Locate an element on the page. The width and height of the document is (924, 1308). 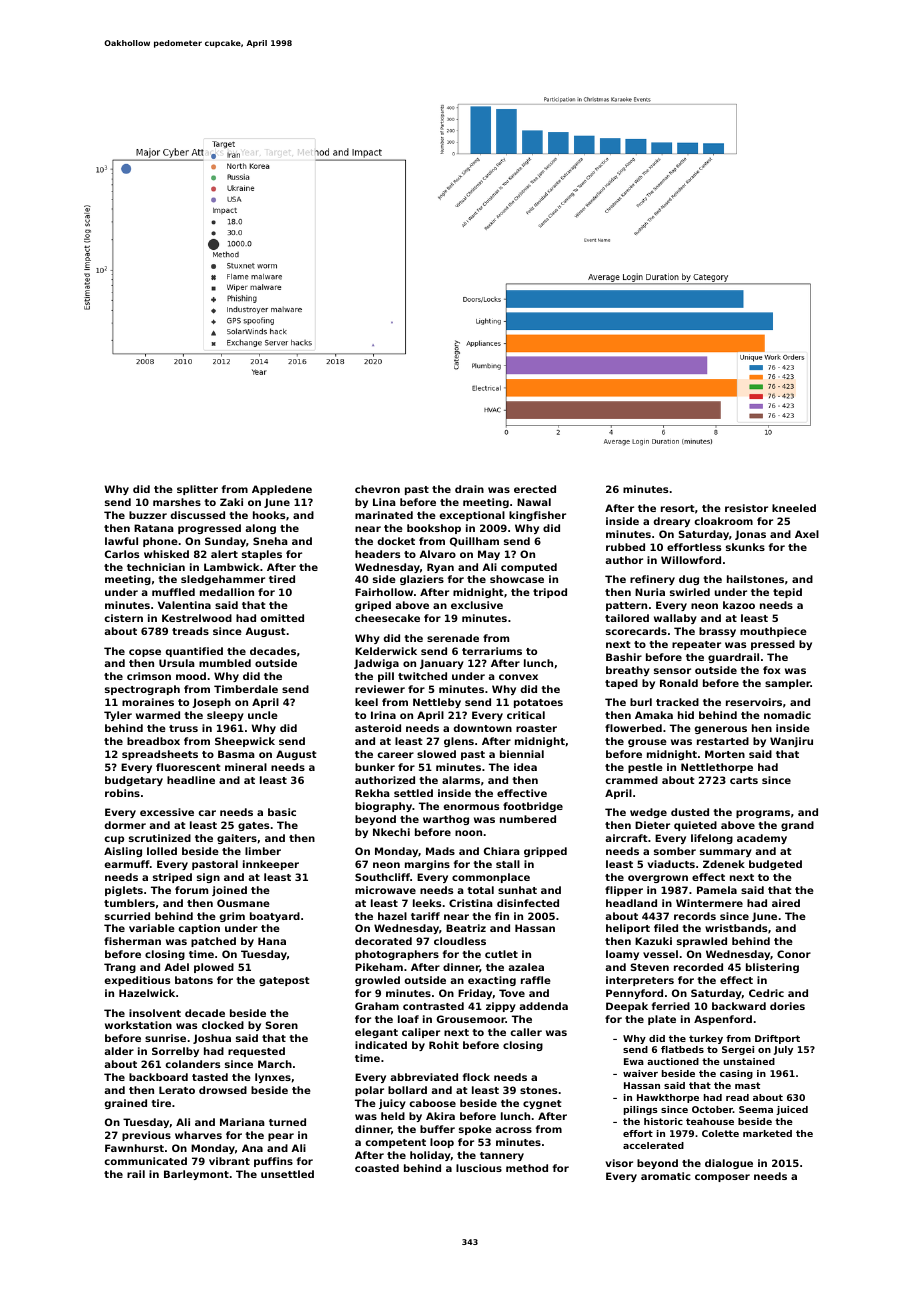
alarms is located at coordinates (461, 780).
